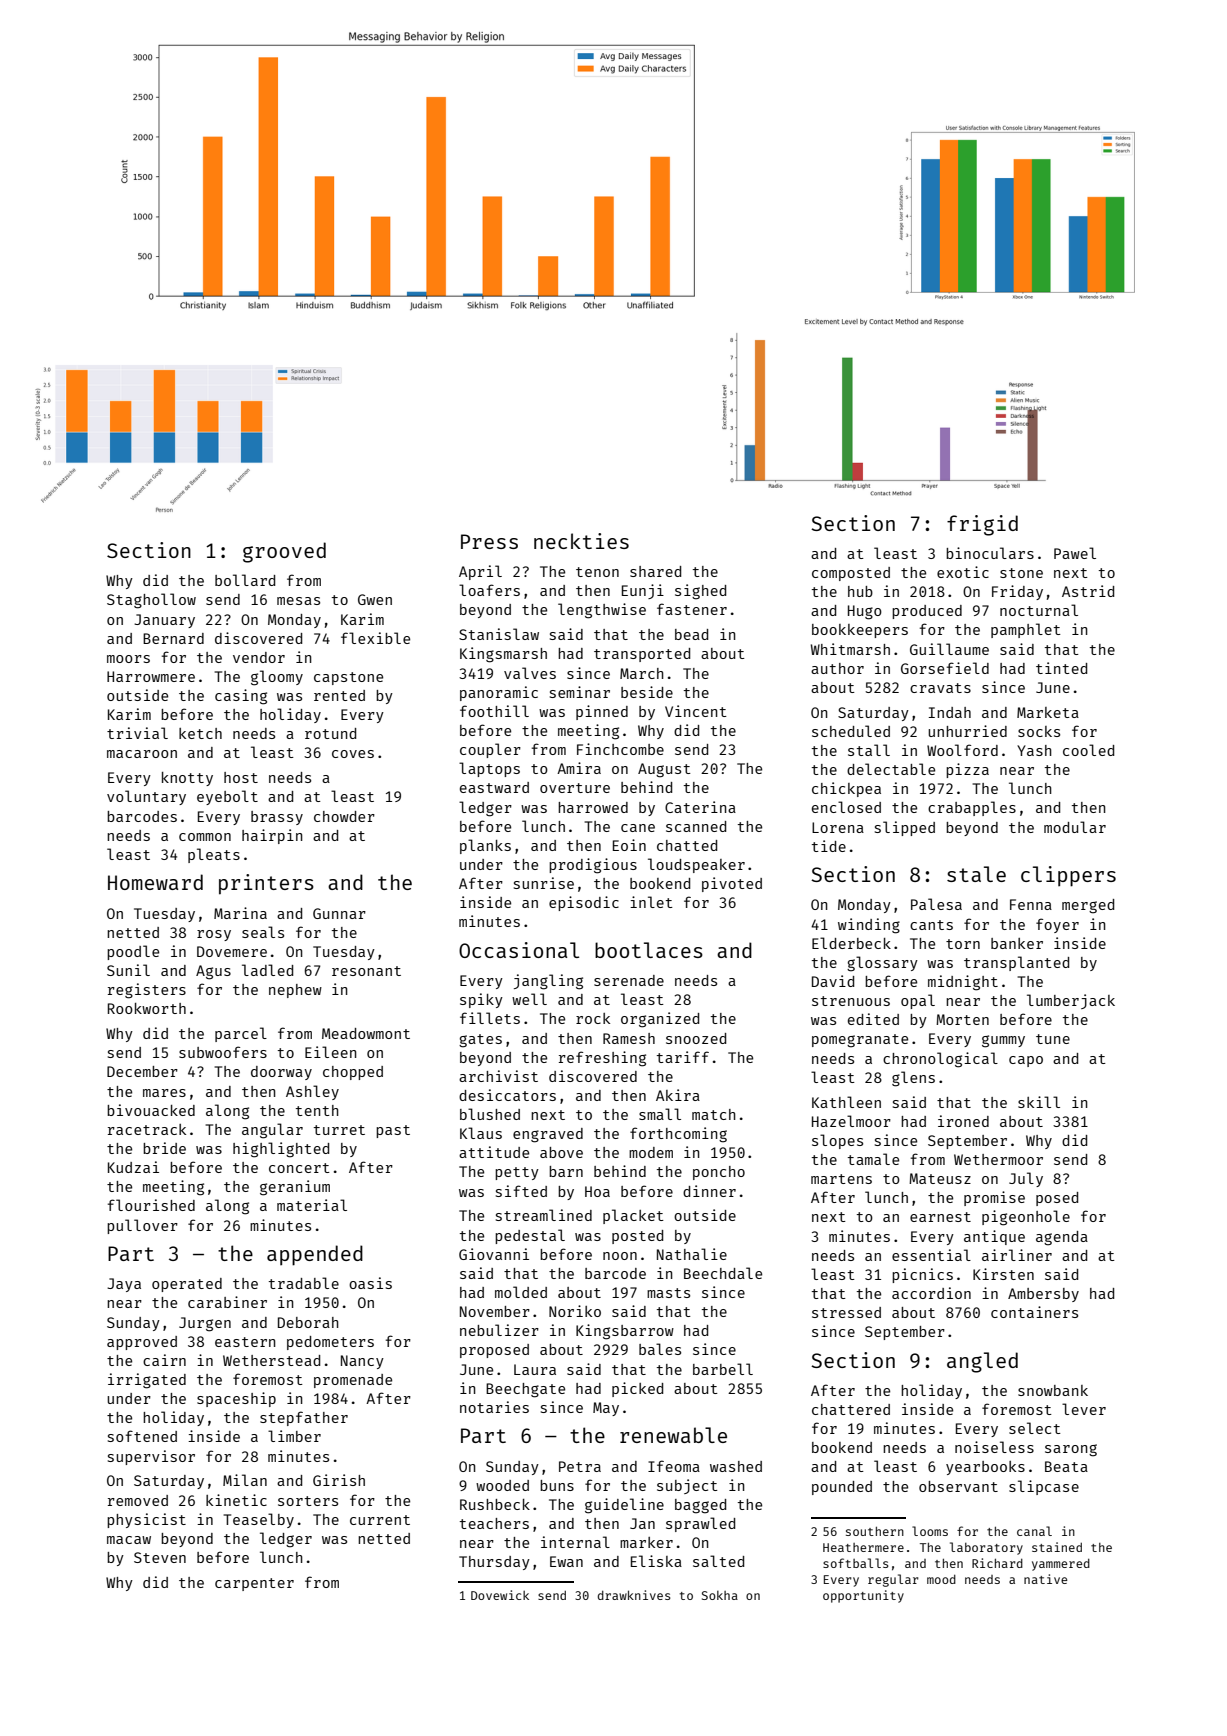 This page has height=1736, width=1227. What do you see at coordinates (1031, 904) in the page?
I see `Fenna` at bounding box center [1031, 904].
